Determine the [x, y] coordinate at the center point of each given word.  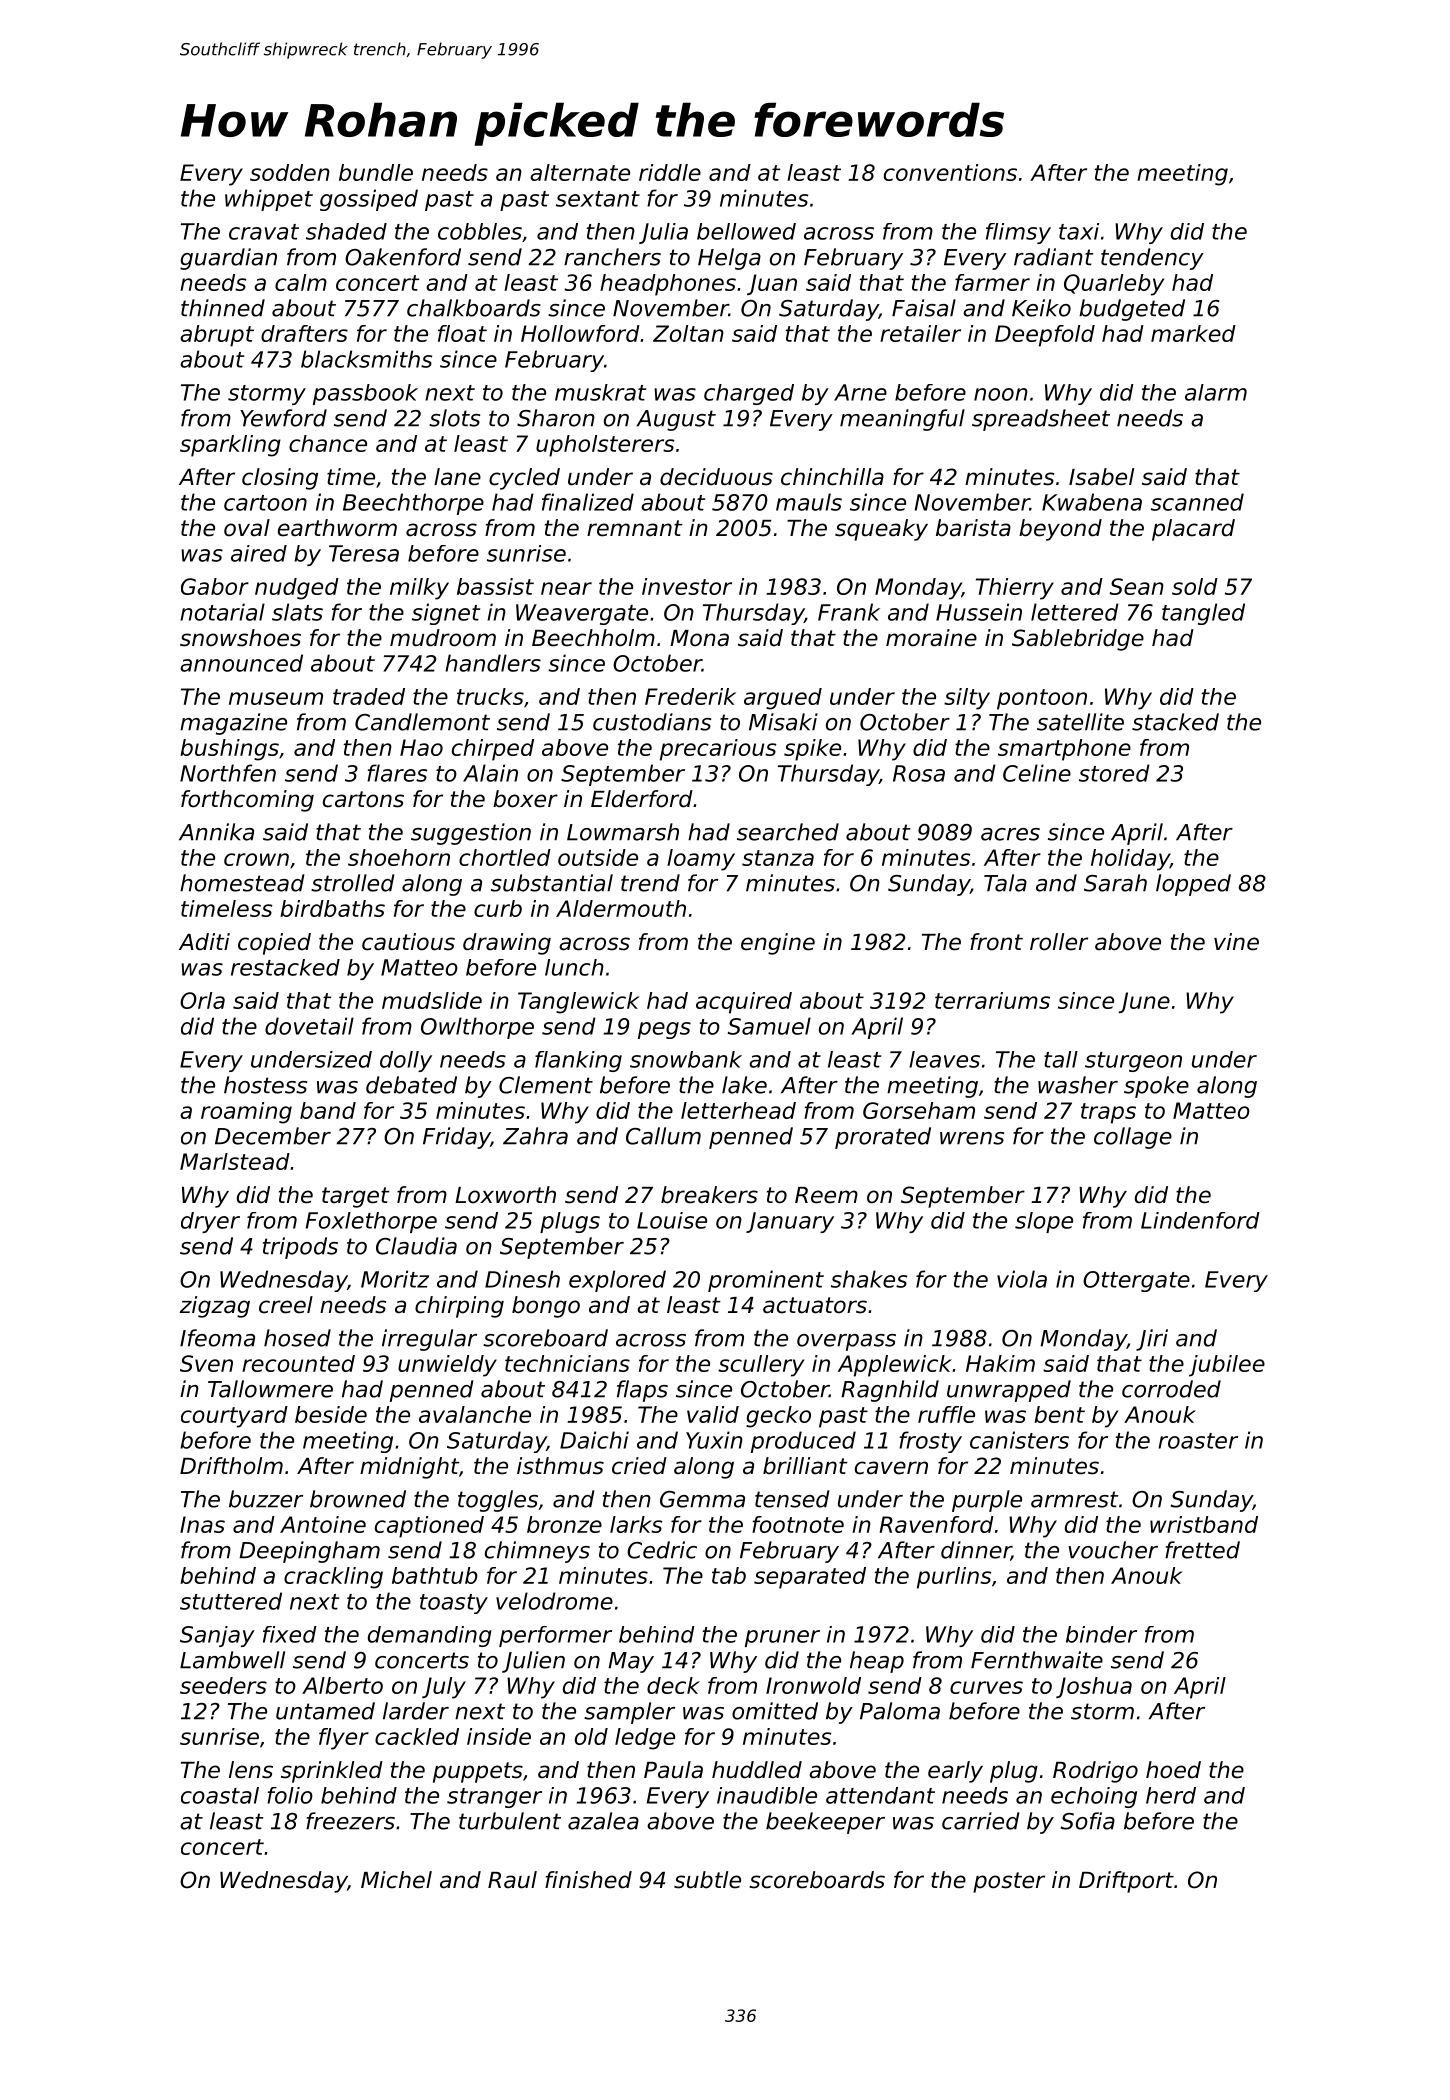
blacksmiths [366, 359]
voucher [1113, 1550]
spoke [1156, 1087]
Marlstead [235, 1161]
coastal [220, 1795]
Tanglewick [578, 1003]
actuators [815, 1305]
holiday [1130, 860]
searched [788, 832]
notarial [222, 612]
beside [331, 1414]
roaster [1198, 1441]
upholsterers [605, 446]
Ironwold [813, 1685]
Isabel [1101, 477]
